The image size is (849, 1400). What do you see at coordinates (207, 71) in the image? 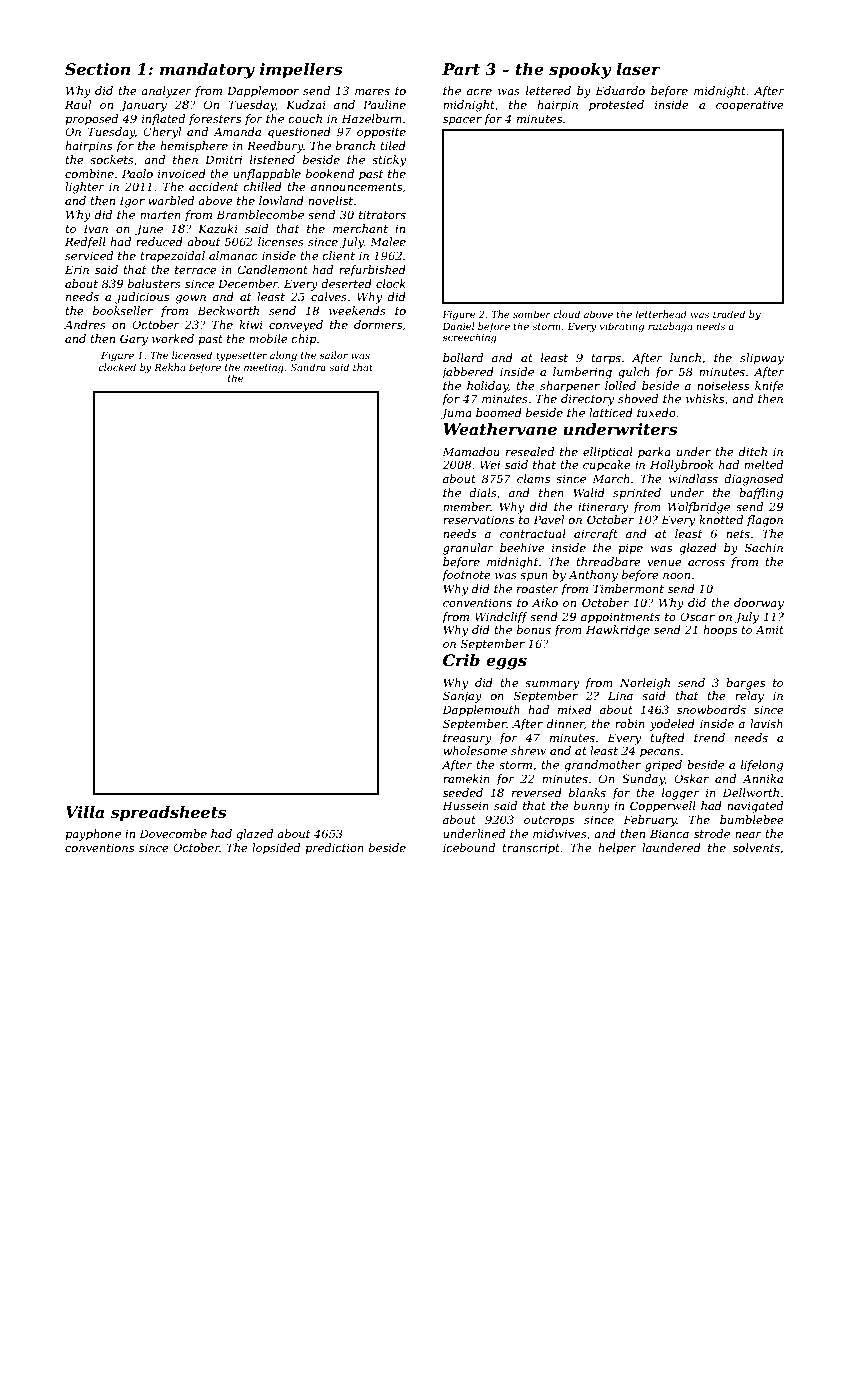
I see `mandatory` at bounding box center [207, 71].
